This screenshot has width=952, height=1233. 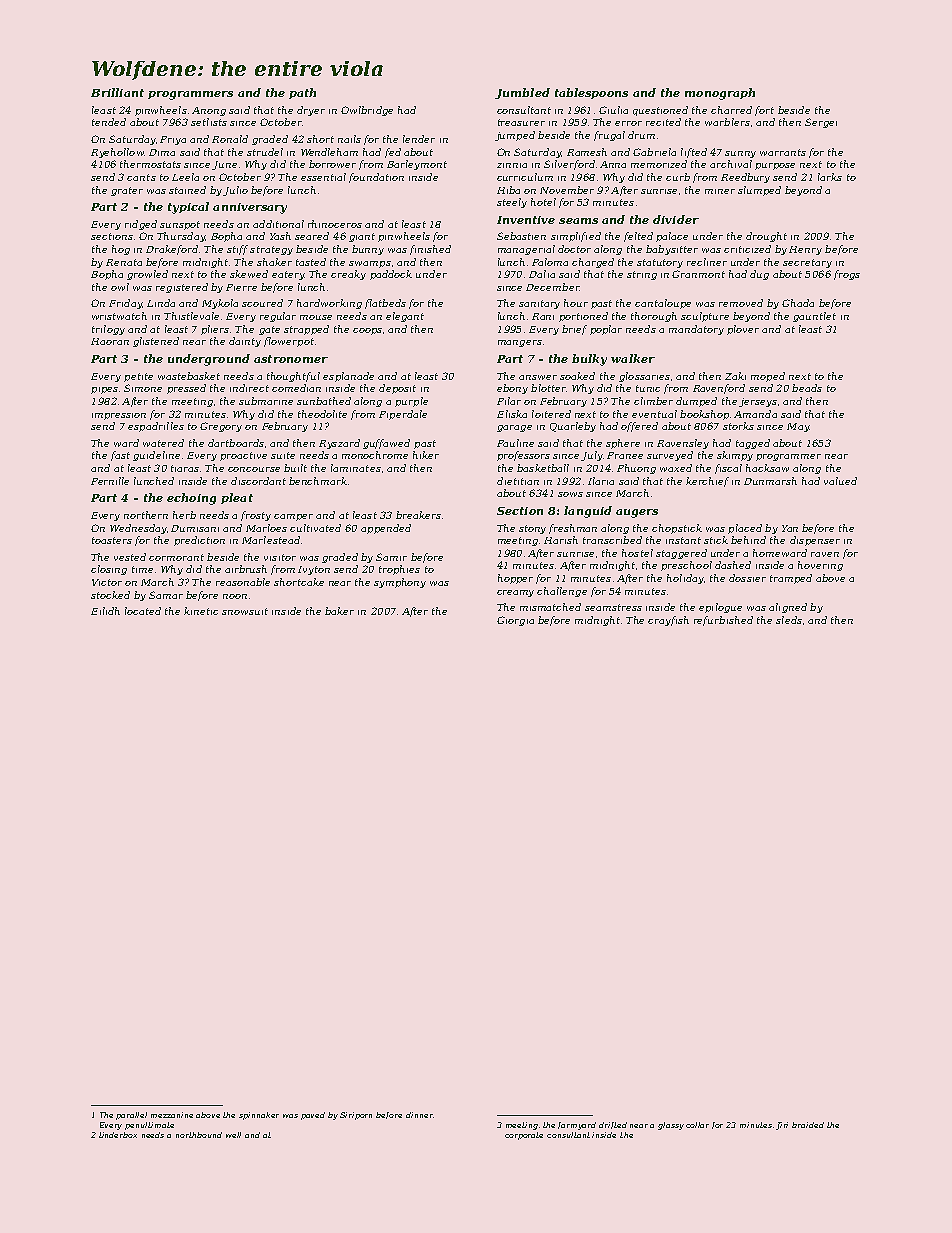 What do you see at coordinates (172, 1115) in the screenshot?
I see `mezzanine` at bounding box center [172, 1115].
